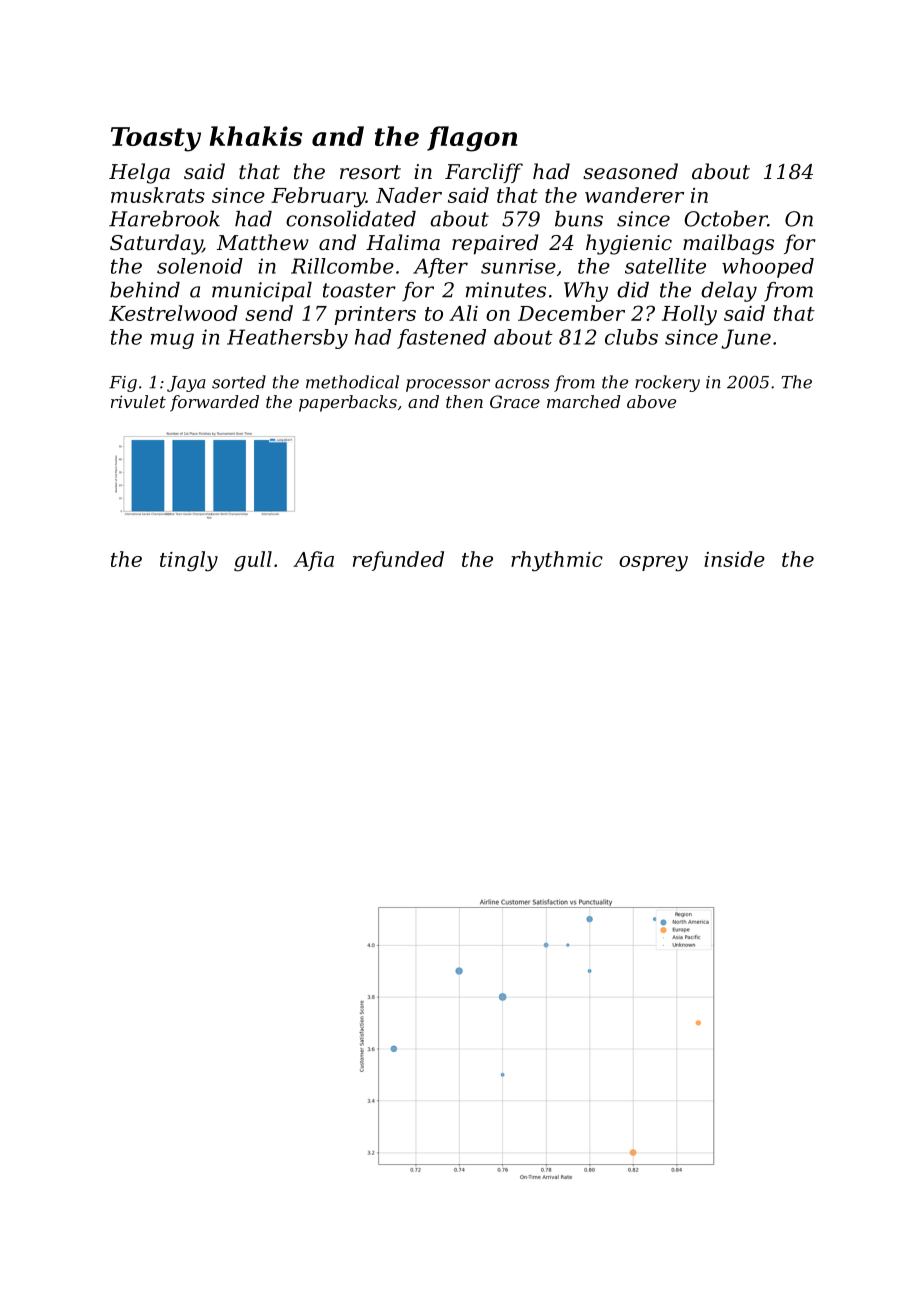 Image resolution: width=924 pixels, height=1311 pixels. Describe the element at coordinates (464, 401) in the document. I see `then` at that location.
